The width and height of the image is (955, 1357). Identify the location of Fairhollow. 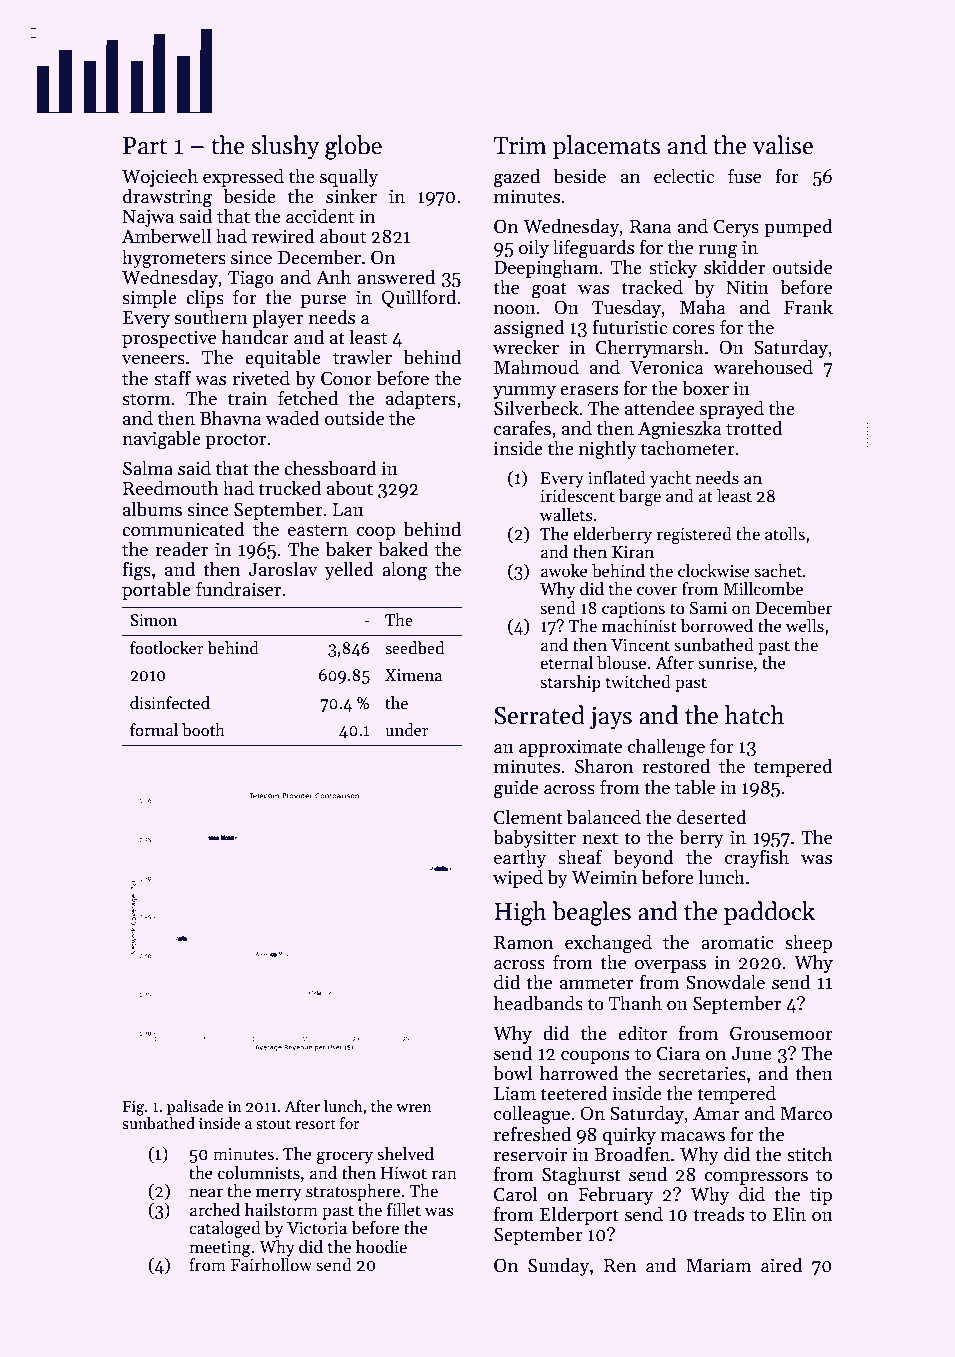
(271, 1265).
